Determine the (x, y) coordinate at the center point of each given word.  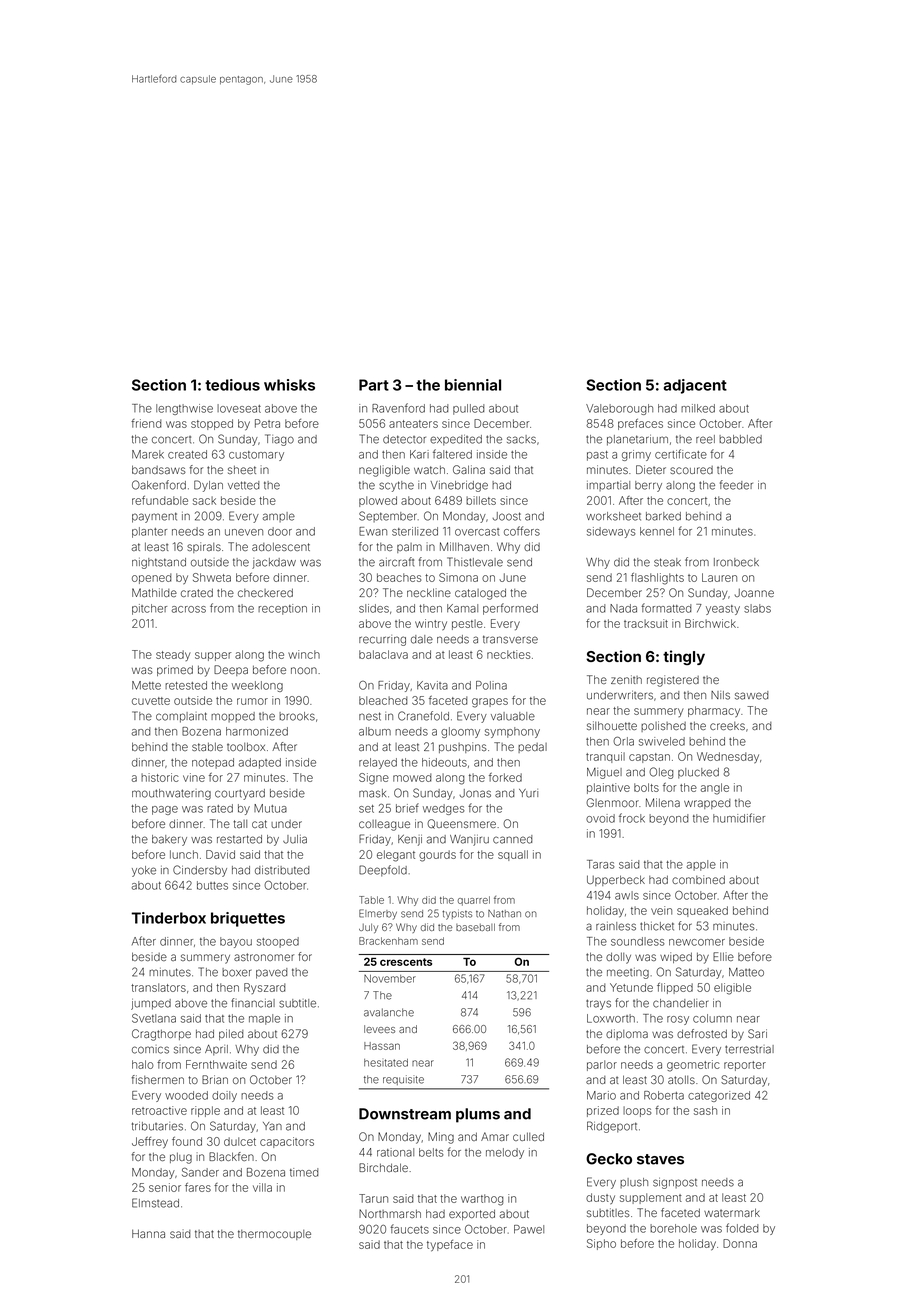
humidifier (739, 818)
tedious (232, 385)
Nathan (504, 914)
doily (224, 1096)
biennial (473, 385)
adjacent (695, 386)
